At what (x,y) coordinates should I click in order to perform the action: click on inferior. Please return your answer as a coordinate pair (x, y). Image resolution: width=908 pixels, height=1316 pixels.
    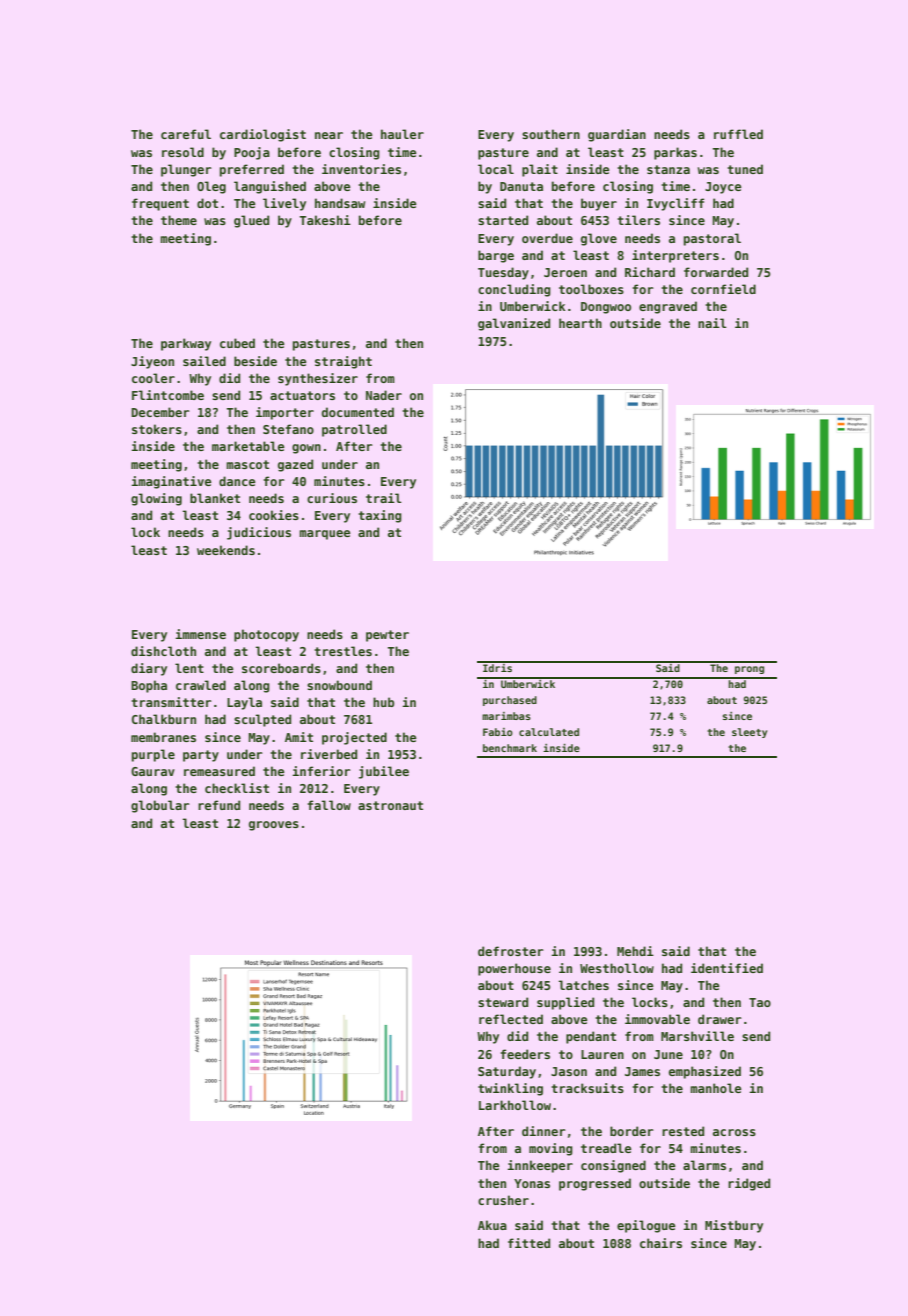
    Looking at the image, I should click on (321, 771).
